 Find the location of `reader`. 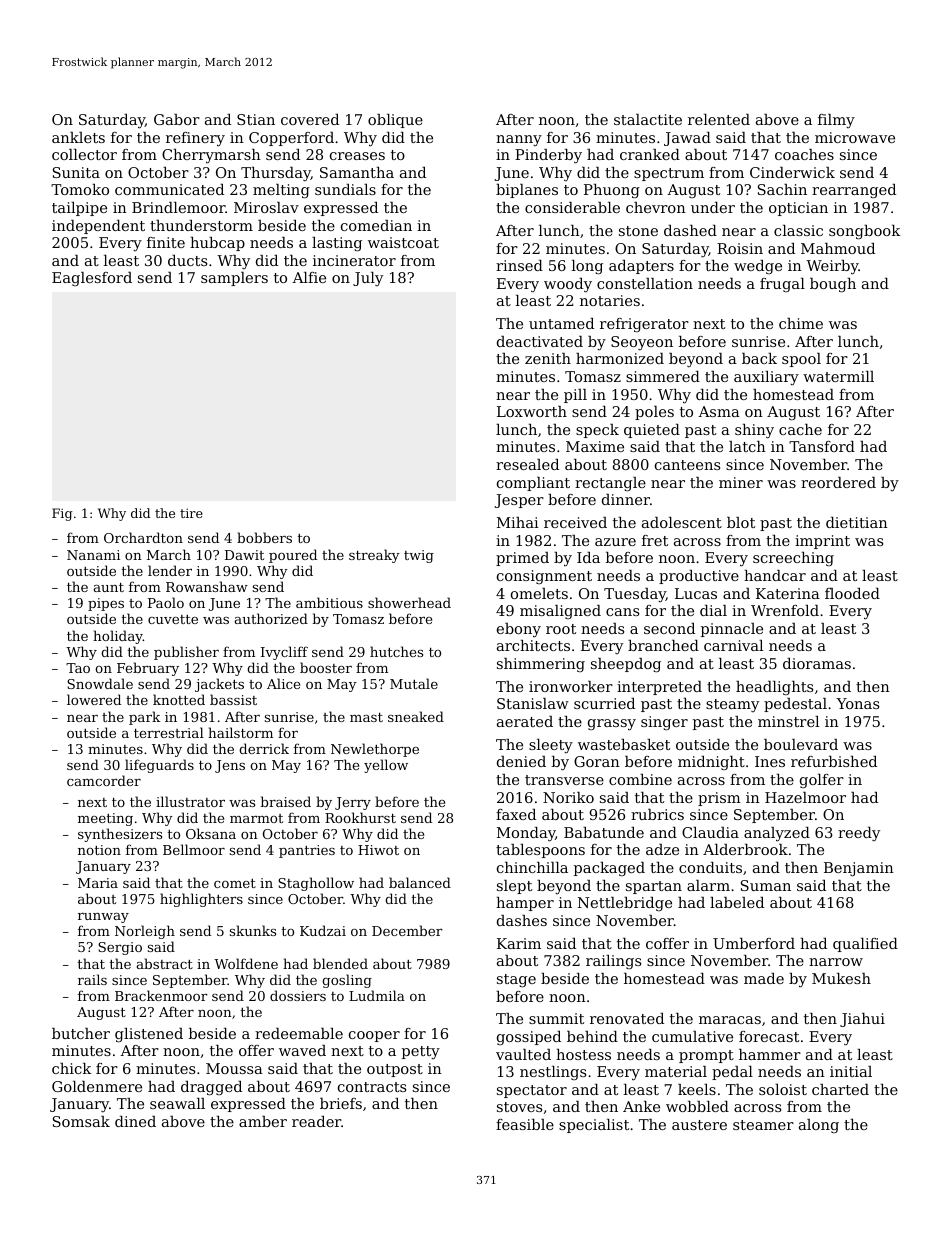

reader is located at coordinates (316, 1121).
